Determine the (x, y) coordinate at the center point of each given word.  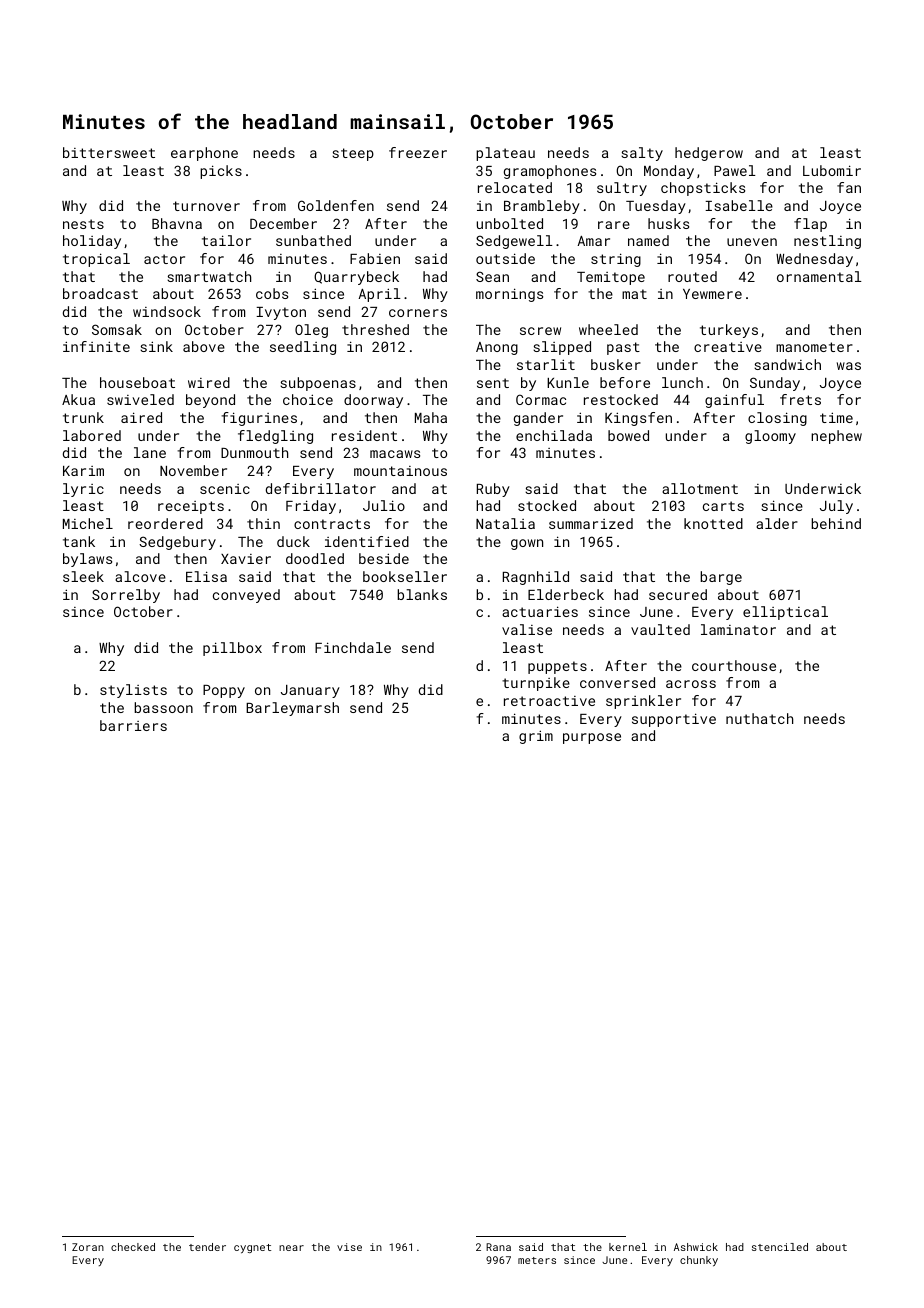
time (836, 417)
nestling (827, 242)
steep (353, 154)
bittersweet (109, 152)
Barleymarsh (292, 709)
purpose (592, 738)
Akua (78, 399)
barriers (133, 725)
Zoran (88, 1247)
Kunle (568, 382)
